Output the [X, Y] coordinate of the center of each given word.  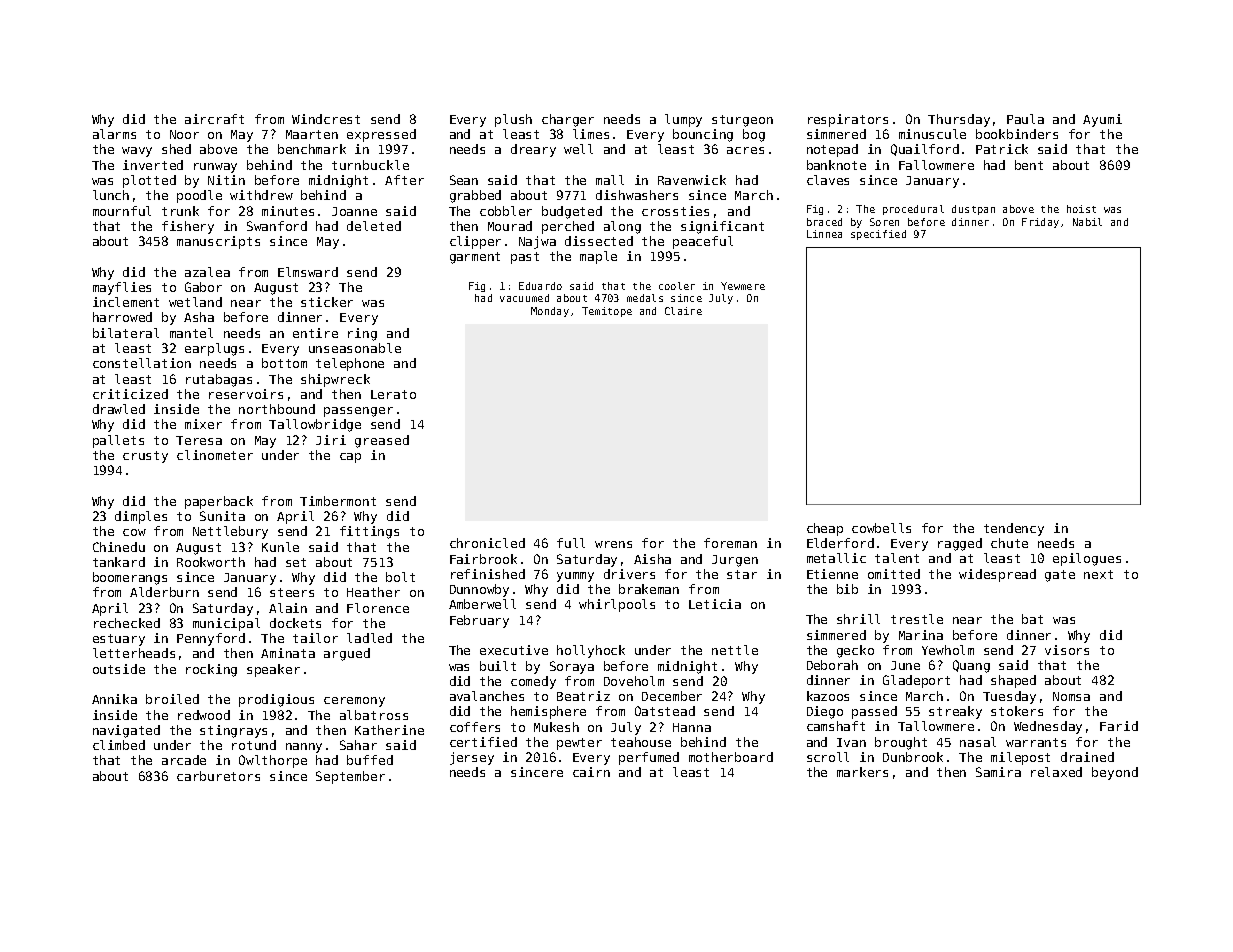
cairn [591, 772]
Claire [683, 311]
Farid [1119, 726]
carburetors [218, 776]
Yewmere [743, 286]
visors [1067, 650]
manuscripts [218, 242]
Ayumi [1102, 120]
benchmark [312, 149]
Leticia [715, 604]
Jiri [331, 440]
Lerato [393, 394]
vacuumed [524, 298]
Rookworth [211, 562]
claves [828, 180]
